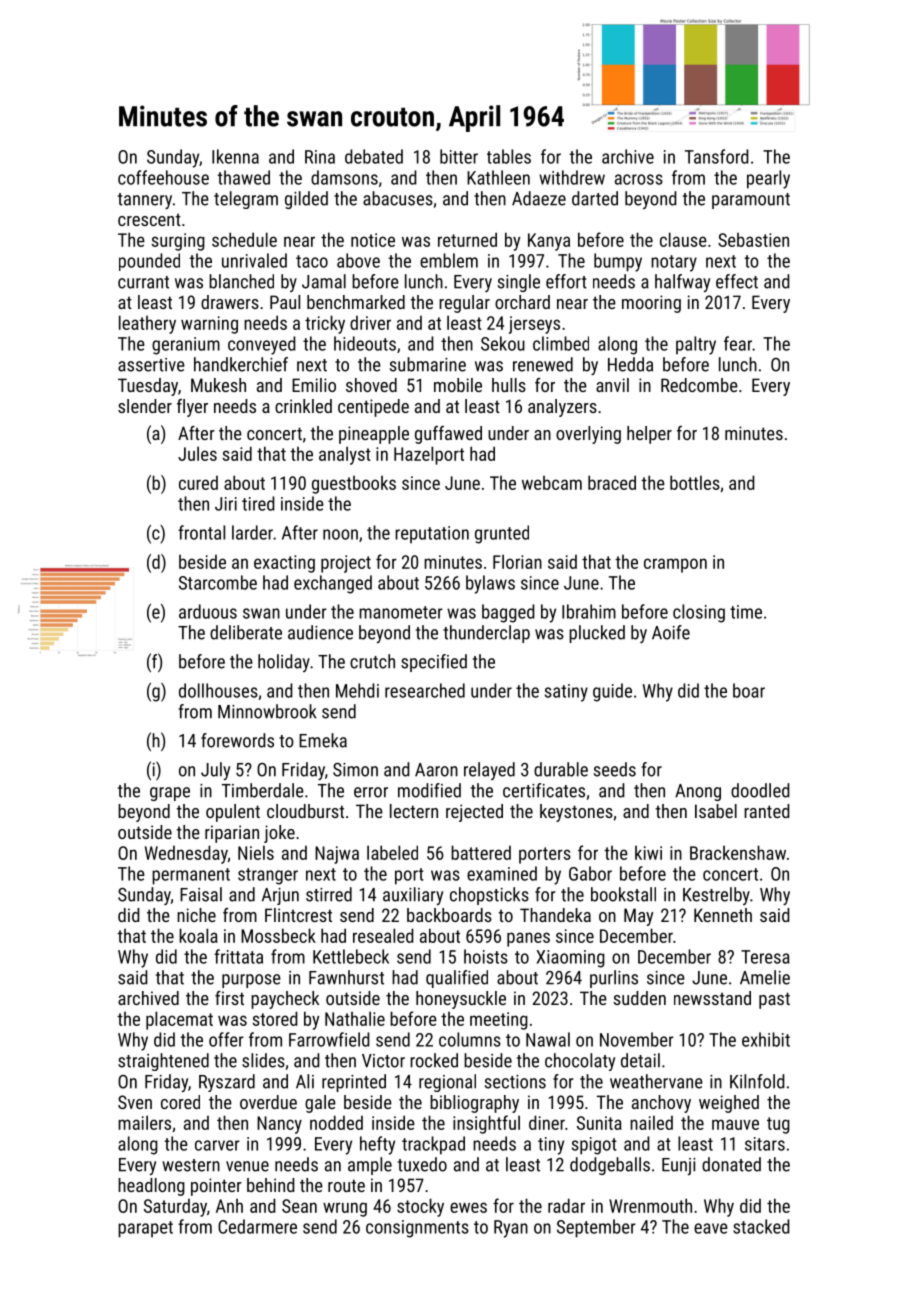  I want to click on Ikenna, so click(235, 156).
